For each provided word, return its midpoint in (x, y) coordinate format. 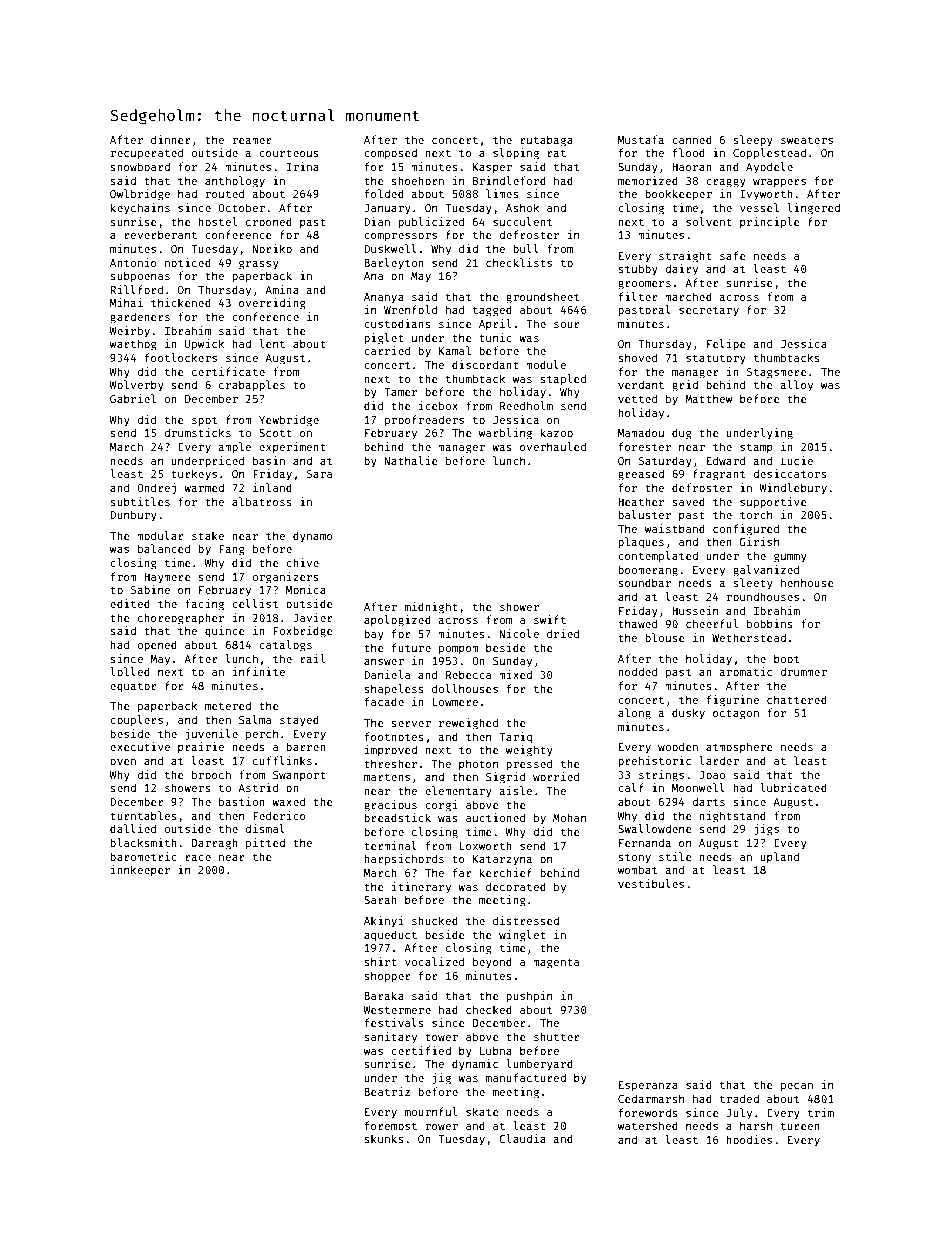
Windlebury (793, 489)
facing (204, 605)
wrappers (779, 183)
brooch (211, 774)
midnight (431, 608)
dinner (171, 139)
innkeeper (140, 870)
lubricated (793, 787)
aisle (515, 790)
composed (390, 154)
